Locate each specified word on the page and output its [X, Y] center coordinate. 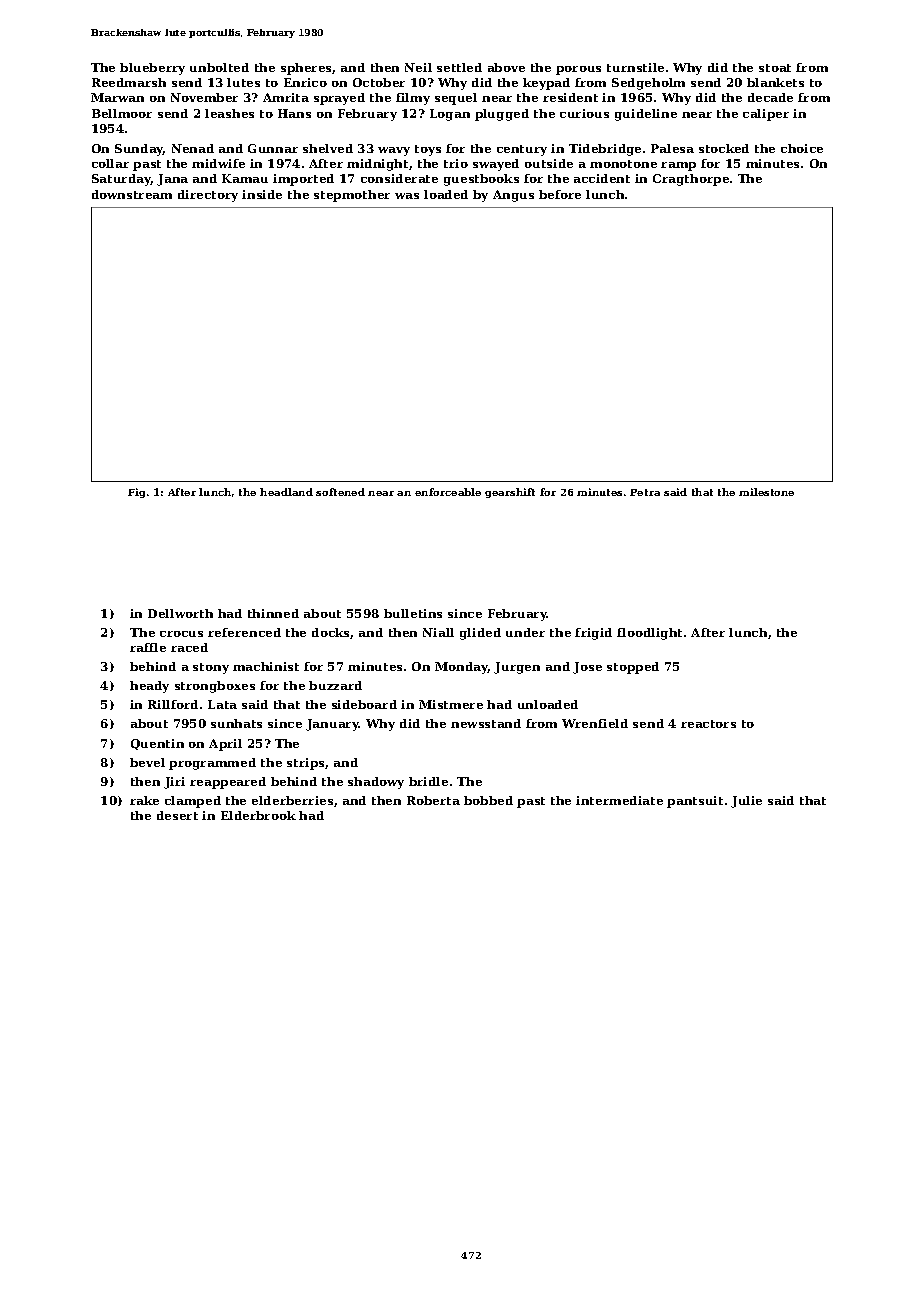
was [407, 196]
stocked [724, 148]
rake [144, 800]
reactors [708, 724]
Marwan [117, 97]
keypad [546, 84]
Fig [136, 493]
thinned [273, 613]
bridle [428, 781]
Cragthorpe [691, 180]
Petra [645, 492]
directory [208, 196]
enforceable [448, 492]
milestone [766, 492]
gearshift [510, 493]
